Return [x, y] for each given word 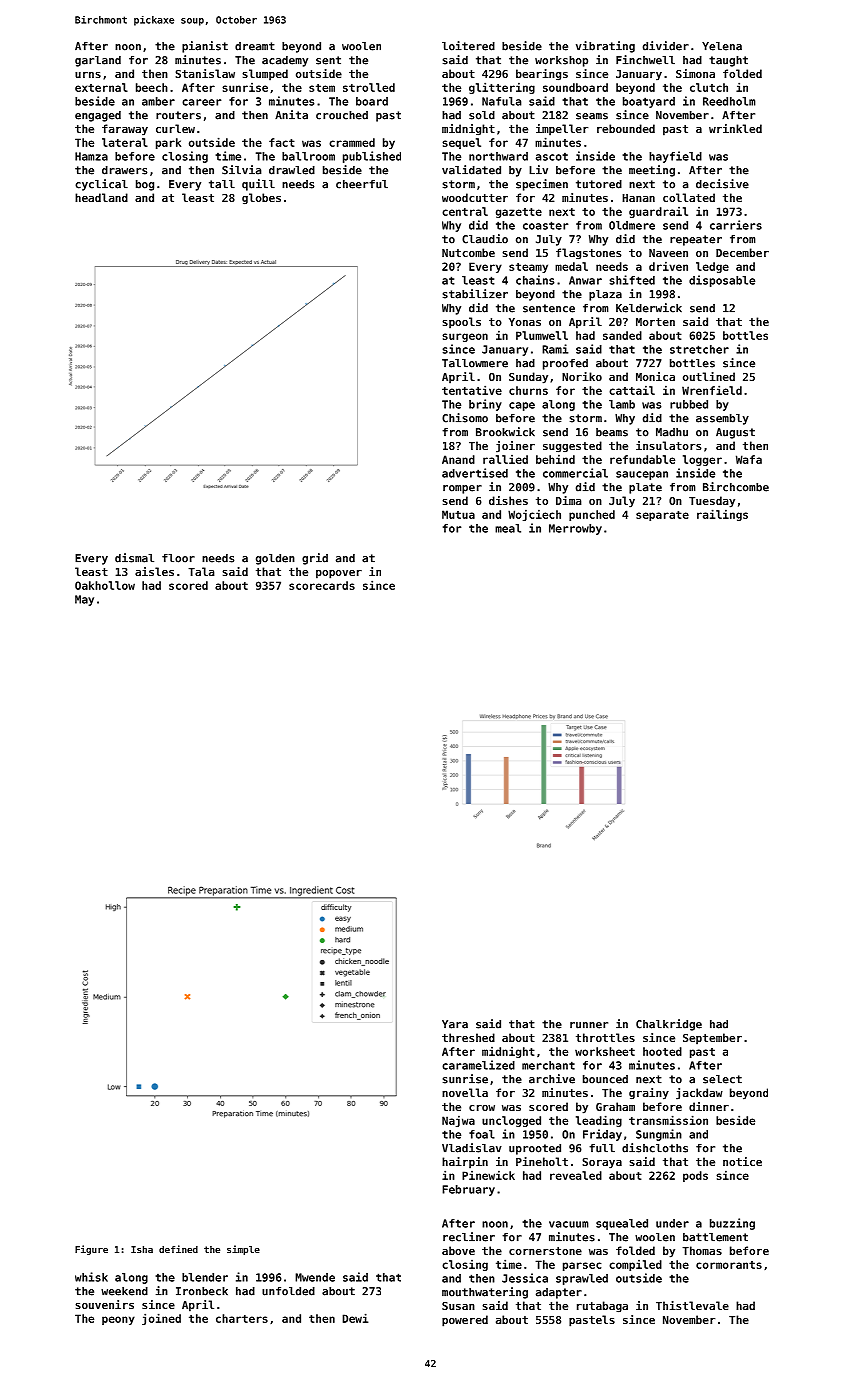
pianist [205, 47]
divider [666, 46]
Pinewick [488, 1175]
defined [178, 1249]
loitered [468, 46]
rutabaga [602, 1307]
